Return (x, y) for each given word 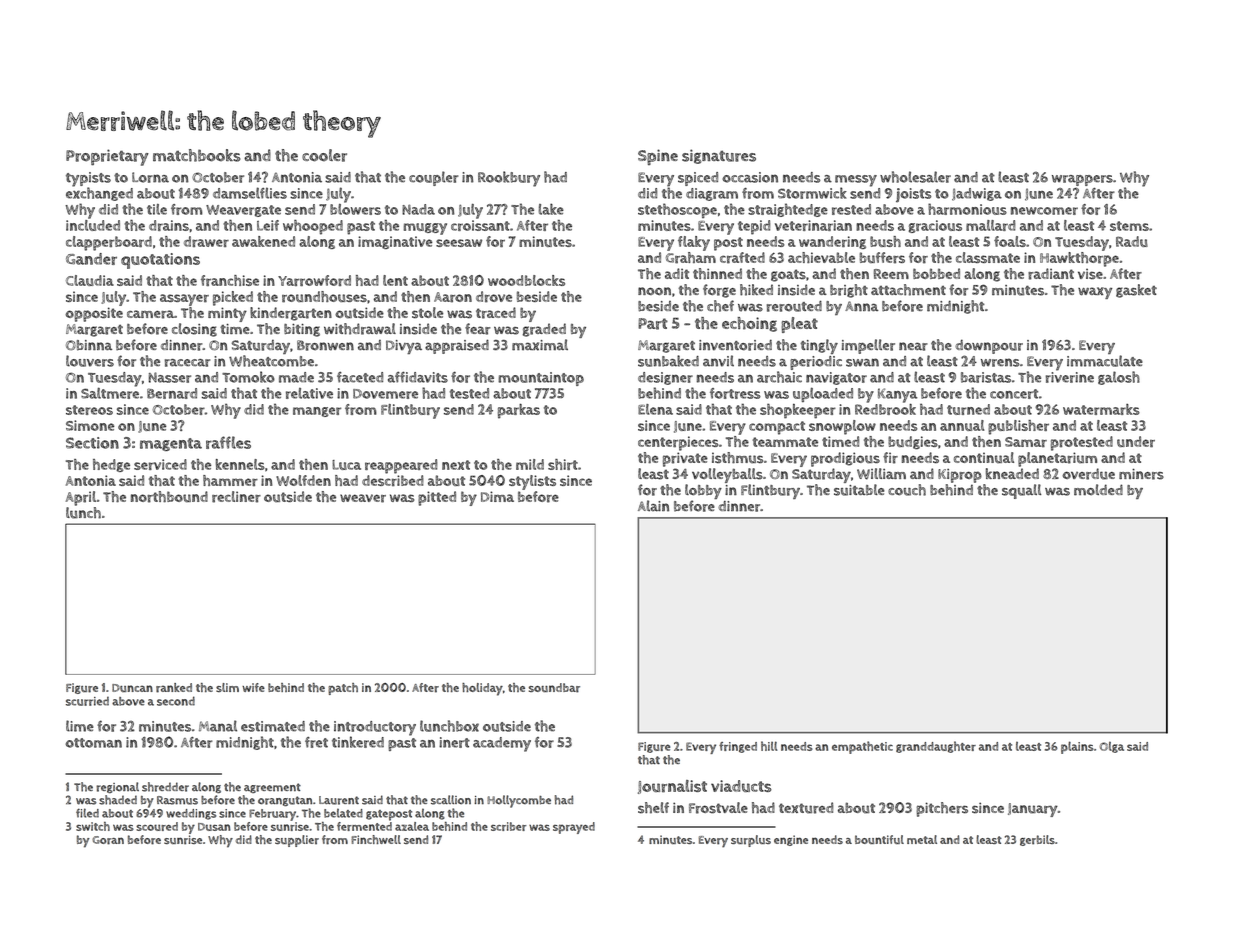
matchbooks (197, 155)
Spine (658, 157)
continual (984, 457)
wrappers (1082, 180)
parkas (519, 411)
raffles (228, 442)
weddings (191, 814)
